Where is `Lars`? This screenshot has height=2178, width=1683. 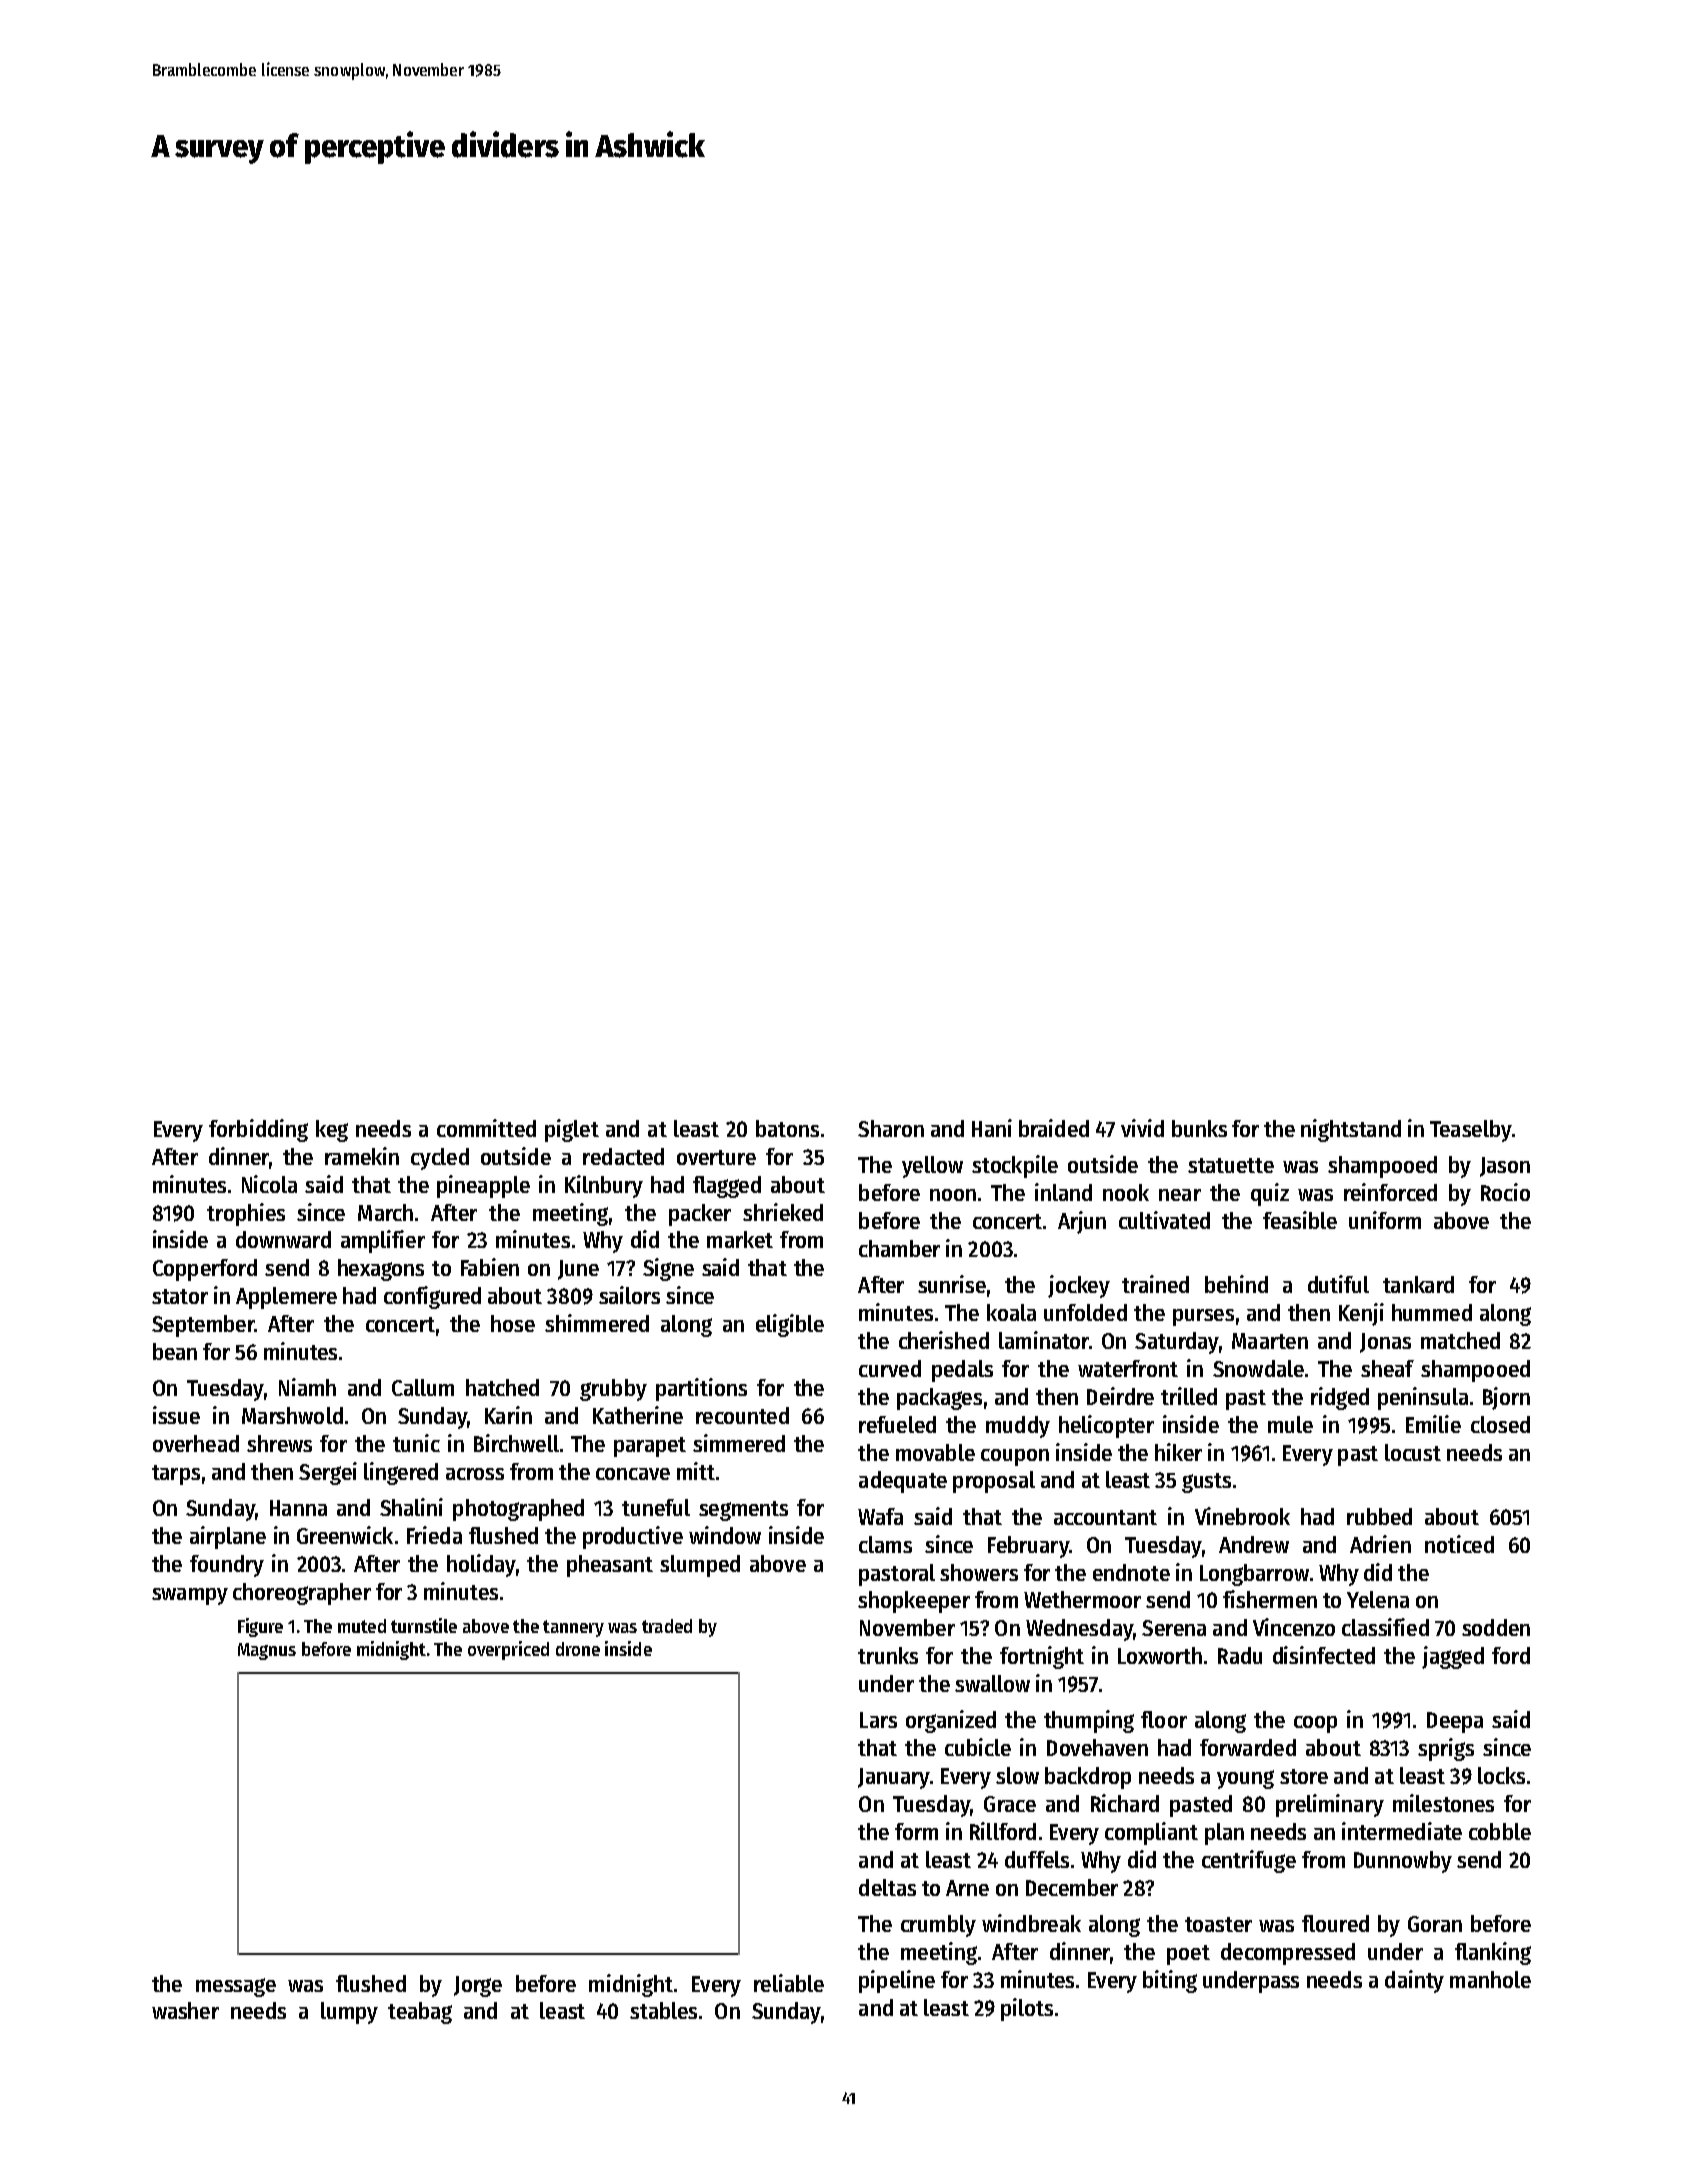 Lars is located at coordinates (878, 1720).
